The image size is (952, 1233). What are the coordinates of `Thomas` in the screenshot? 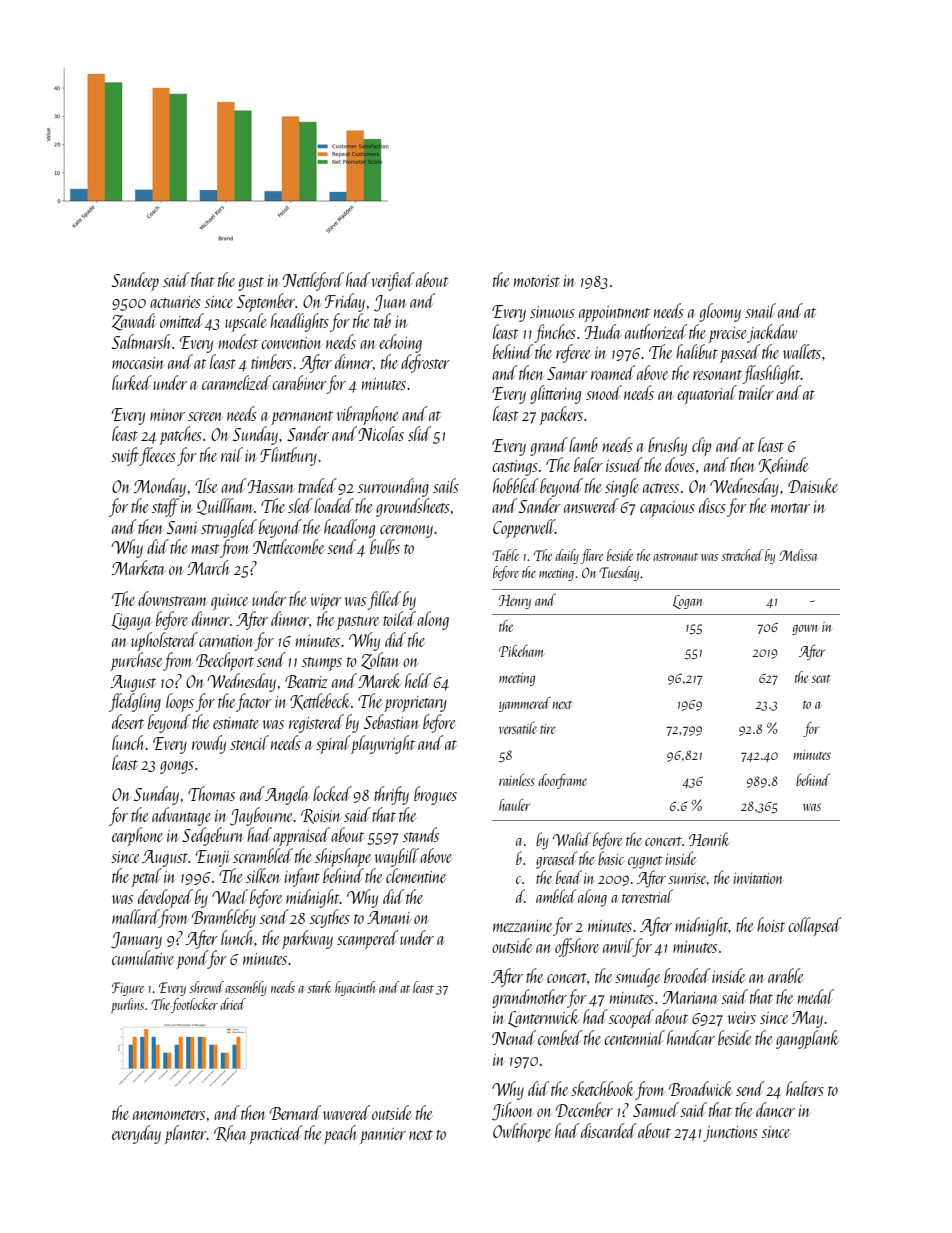 It's located at (211, 793).
